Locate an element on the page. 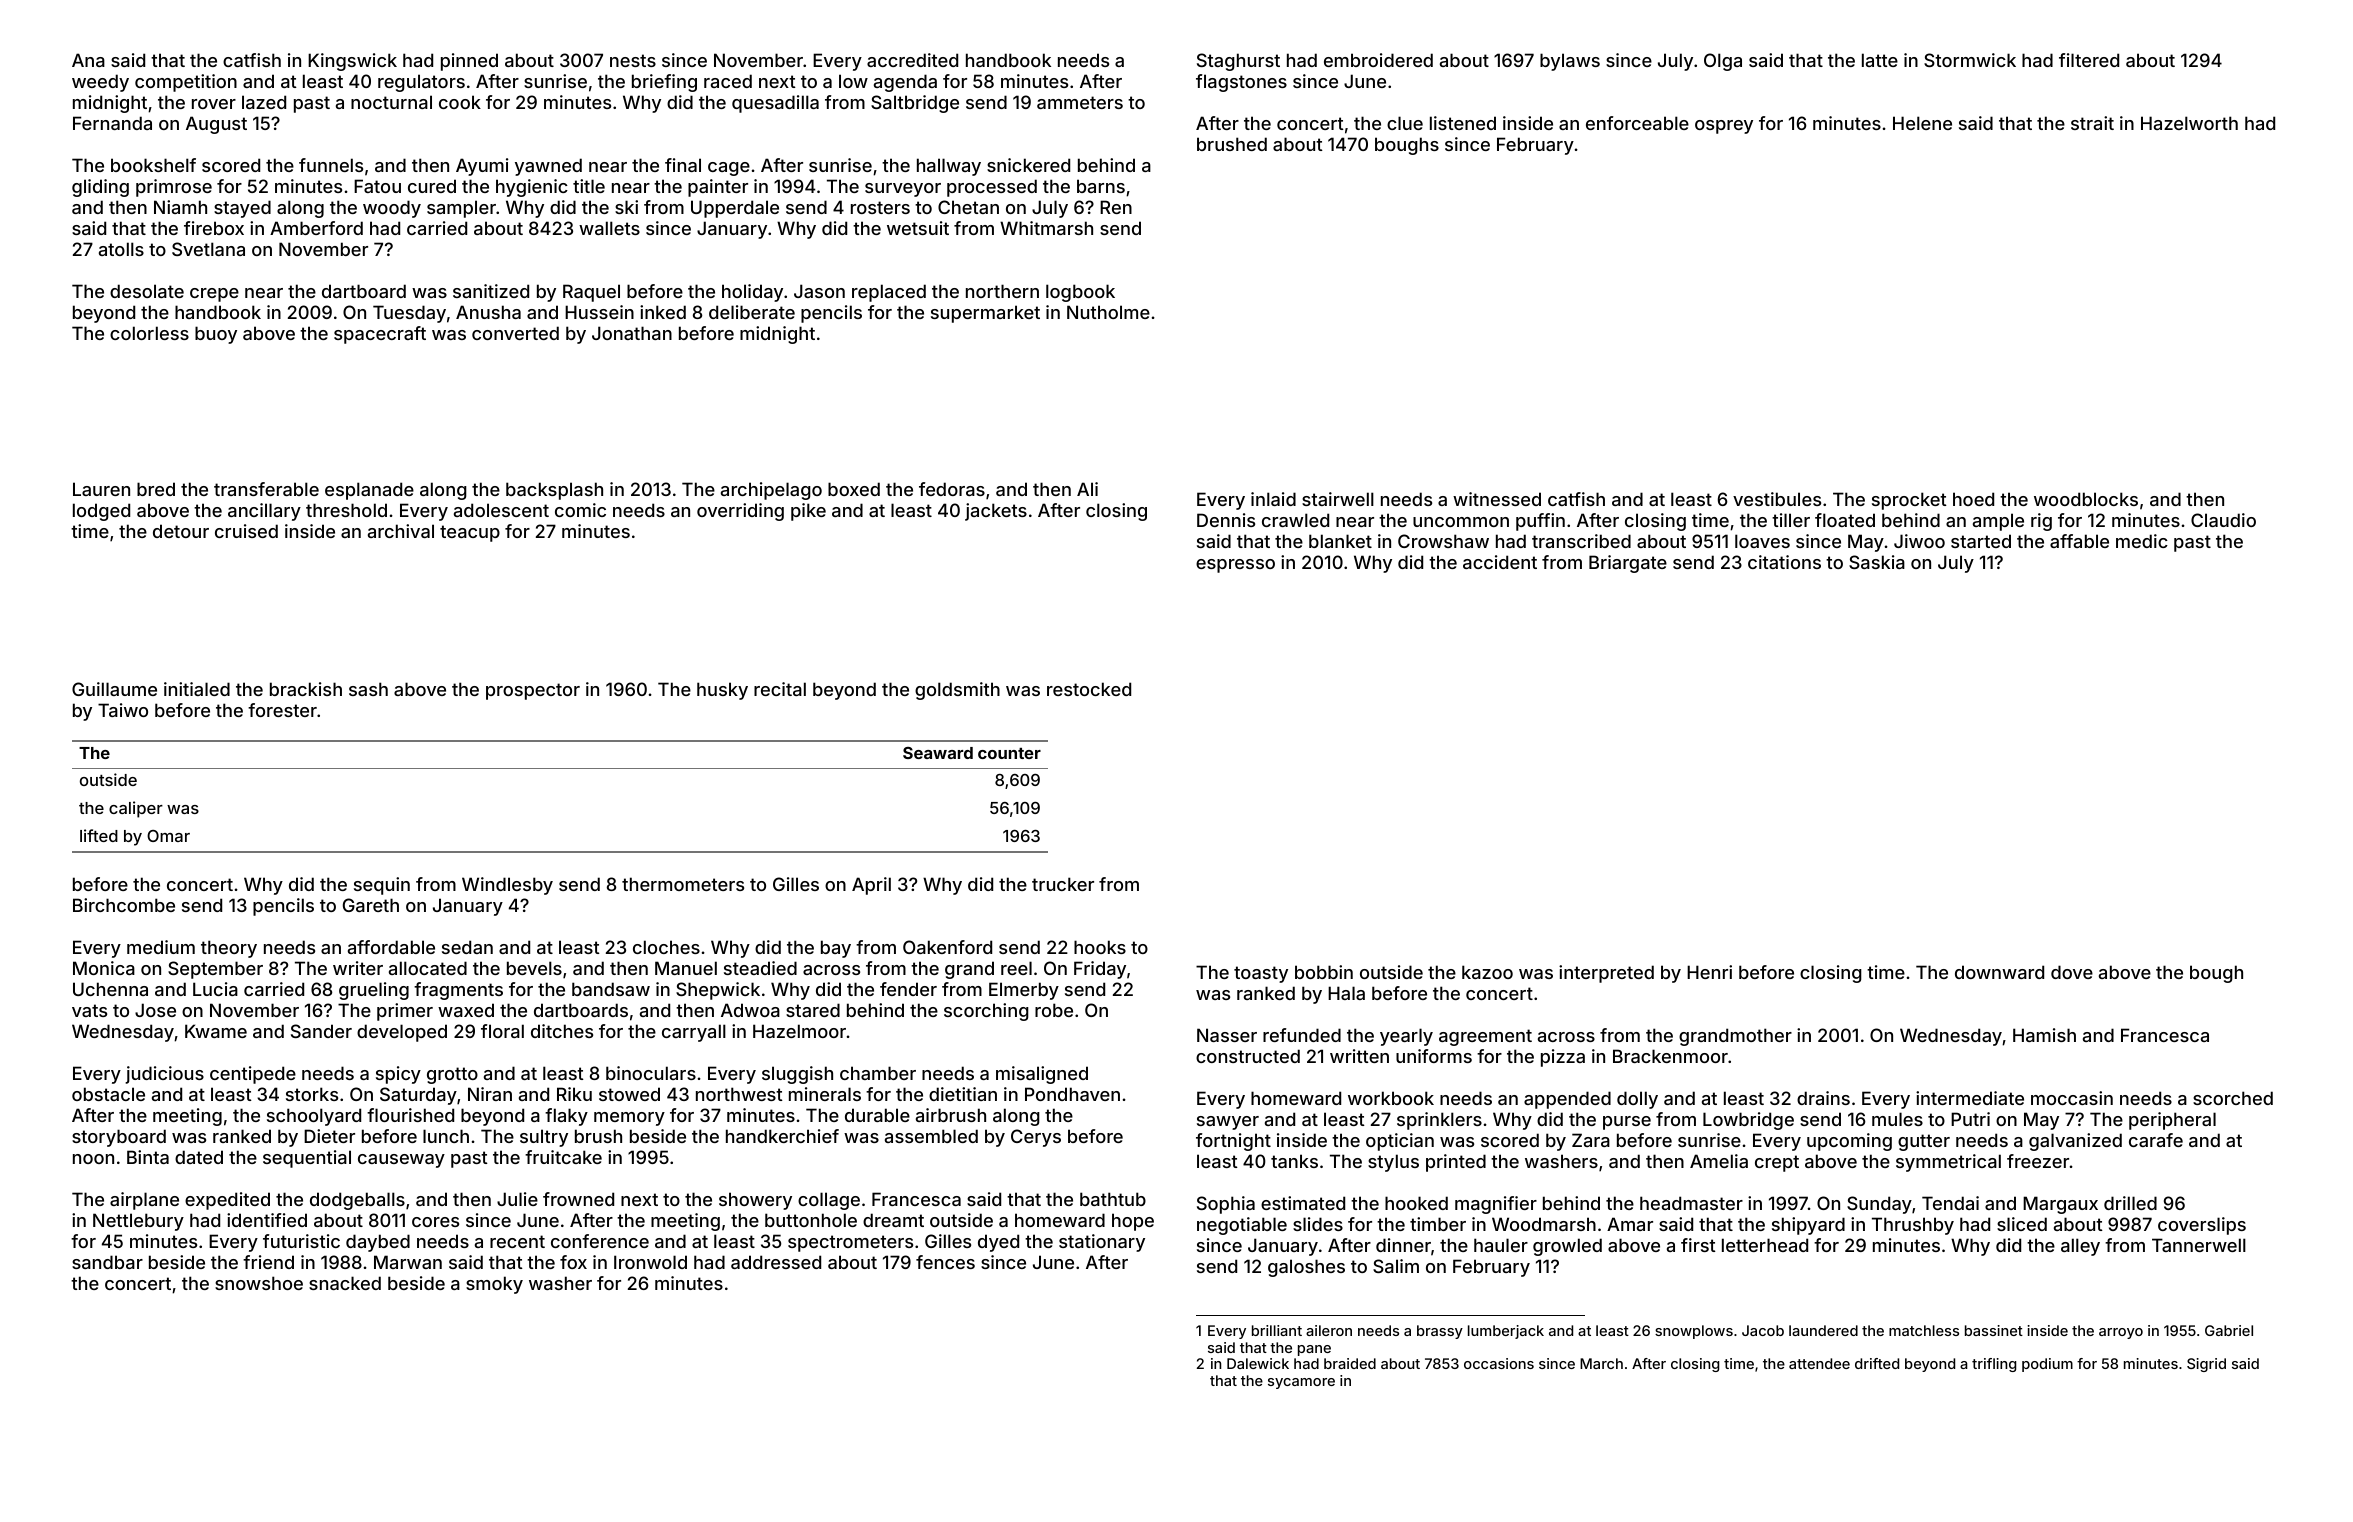 The width and height of the image is (2353, 1522). witnessed is located at coordinates (1497, 499).
